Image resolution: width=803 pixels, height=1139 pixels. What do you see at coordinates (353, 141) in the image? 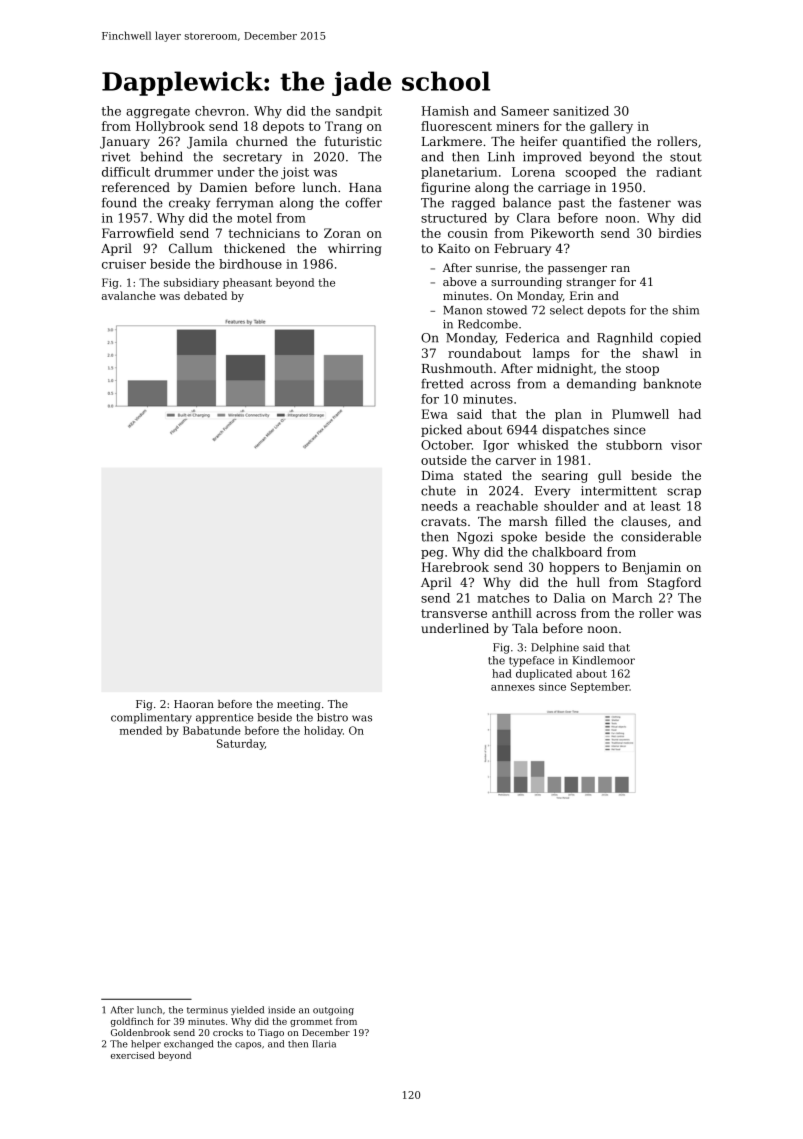
I see `futuristic` at bounding box center [353, 141].
